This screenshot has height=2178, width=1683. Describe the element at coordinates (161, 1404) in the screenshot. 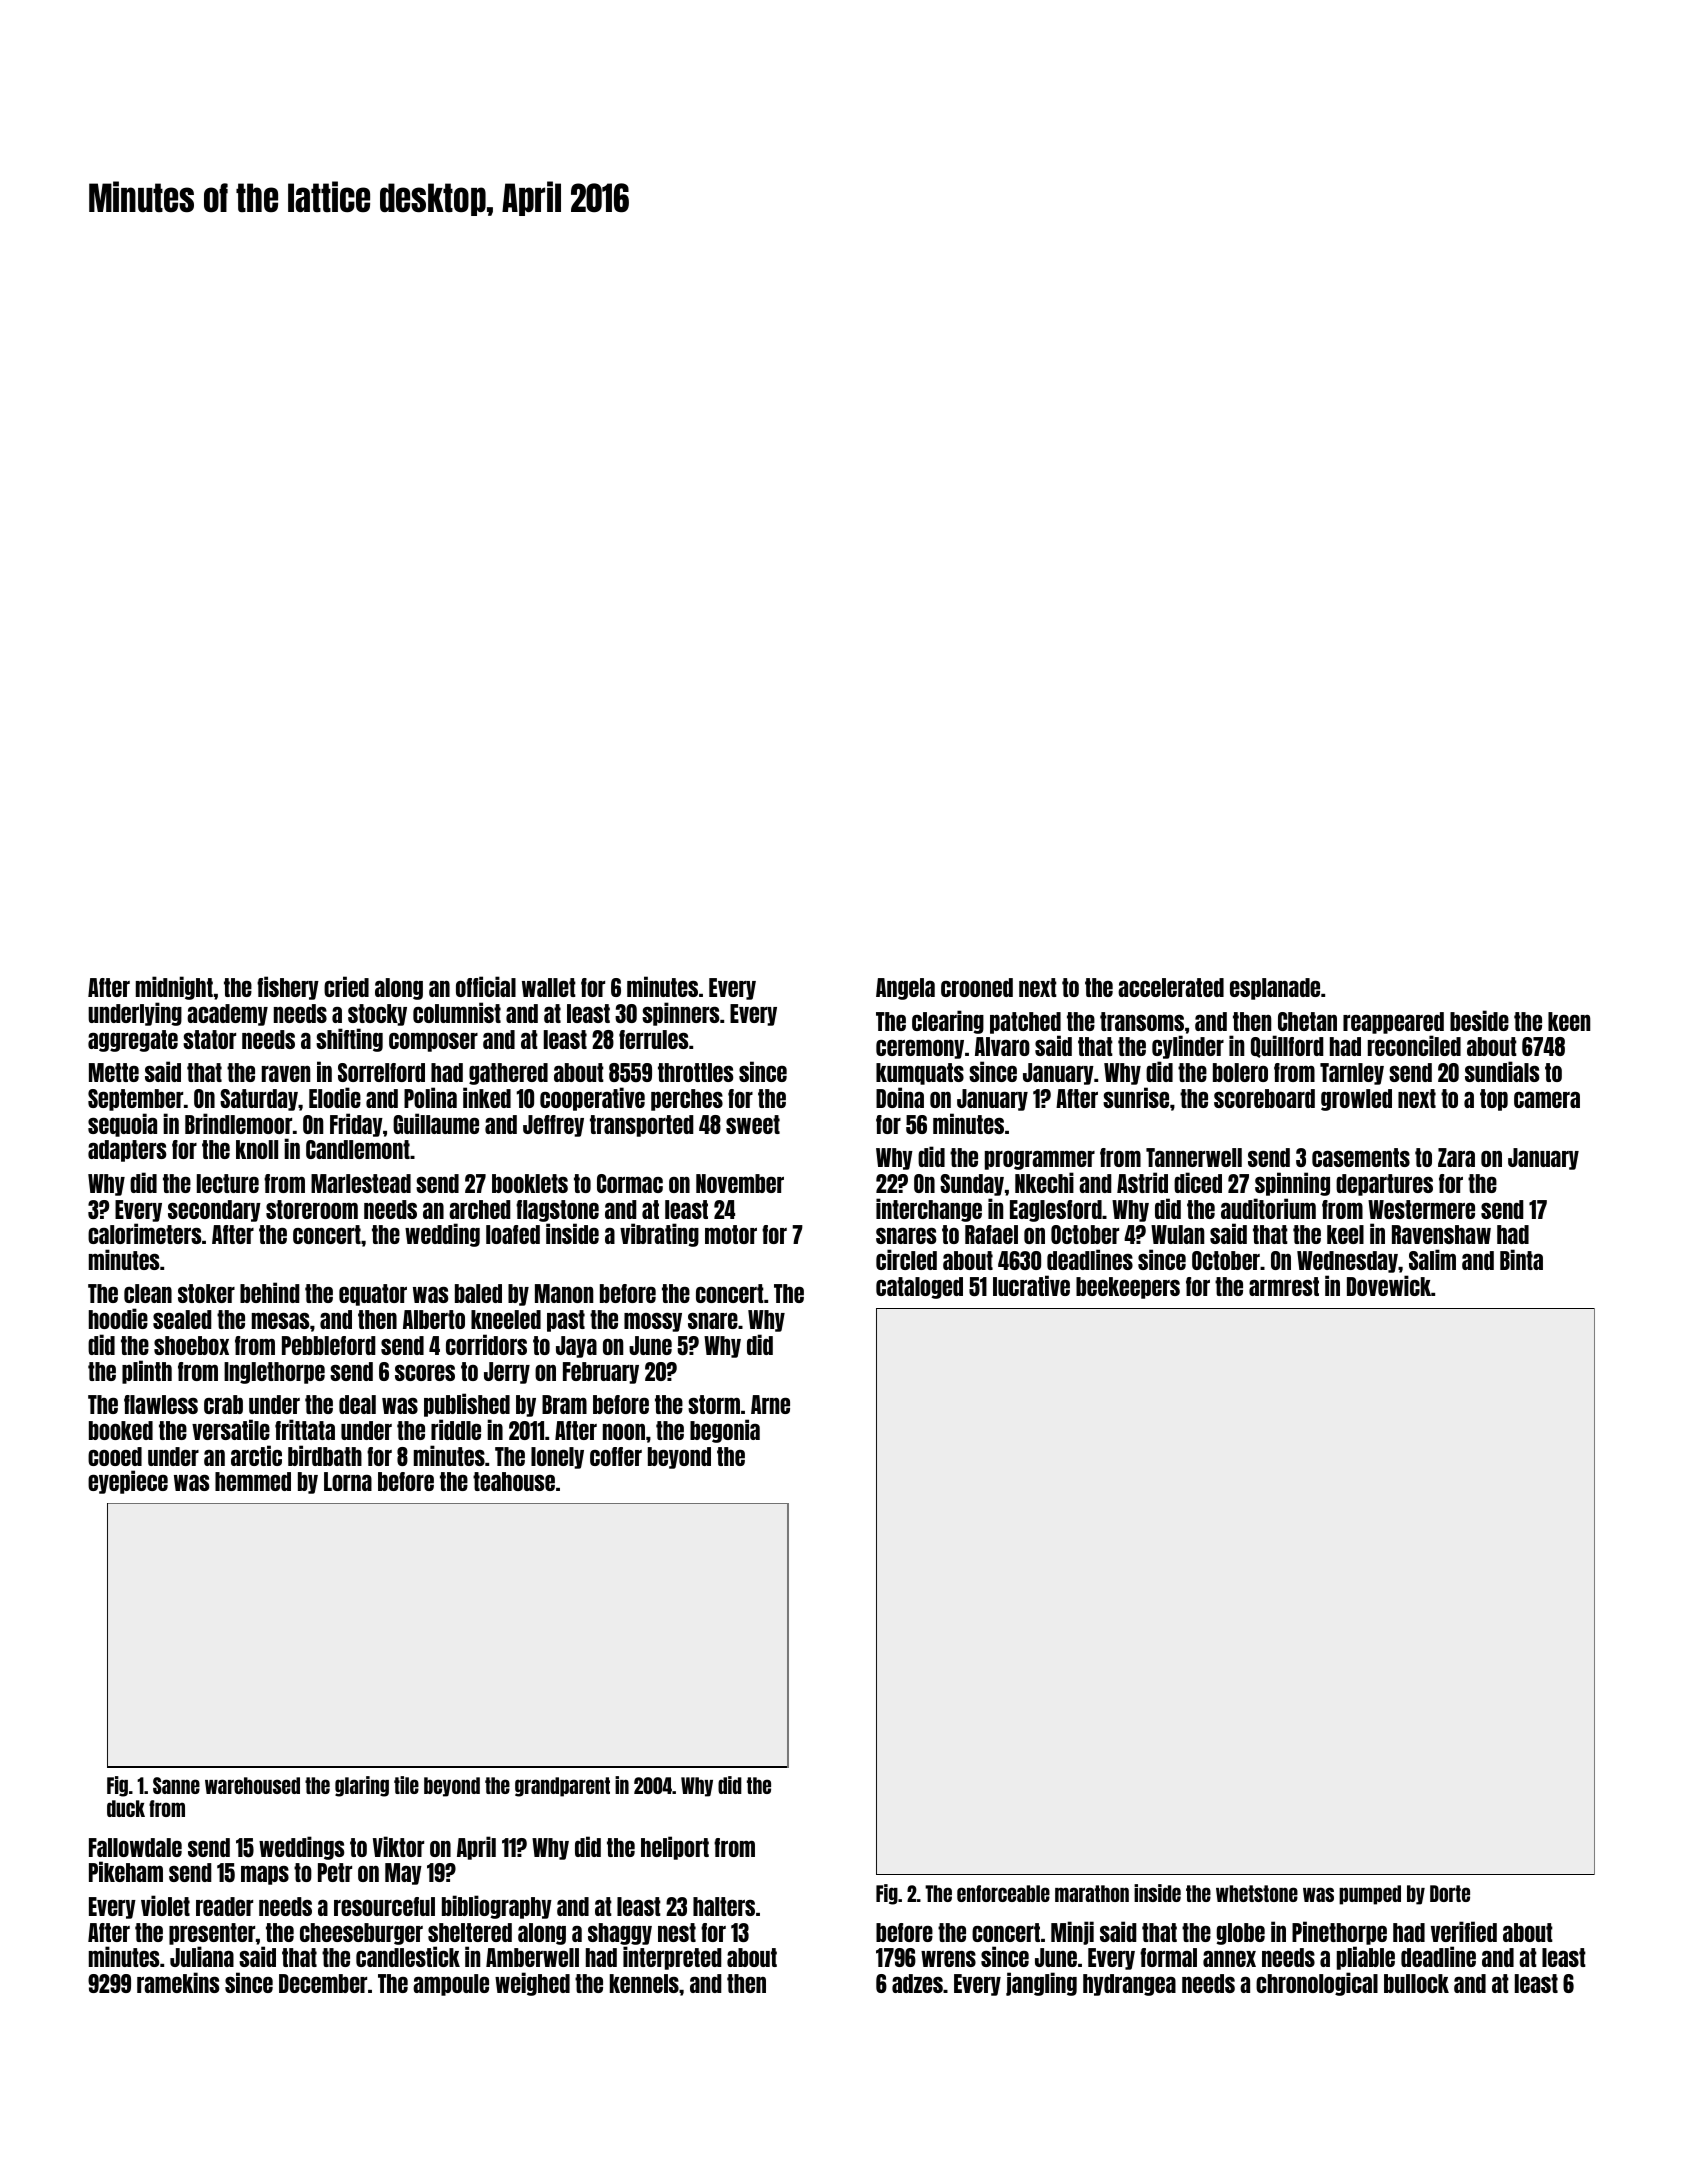

I see `flawless` at that location.
